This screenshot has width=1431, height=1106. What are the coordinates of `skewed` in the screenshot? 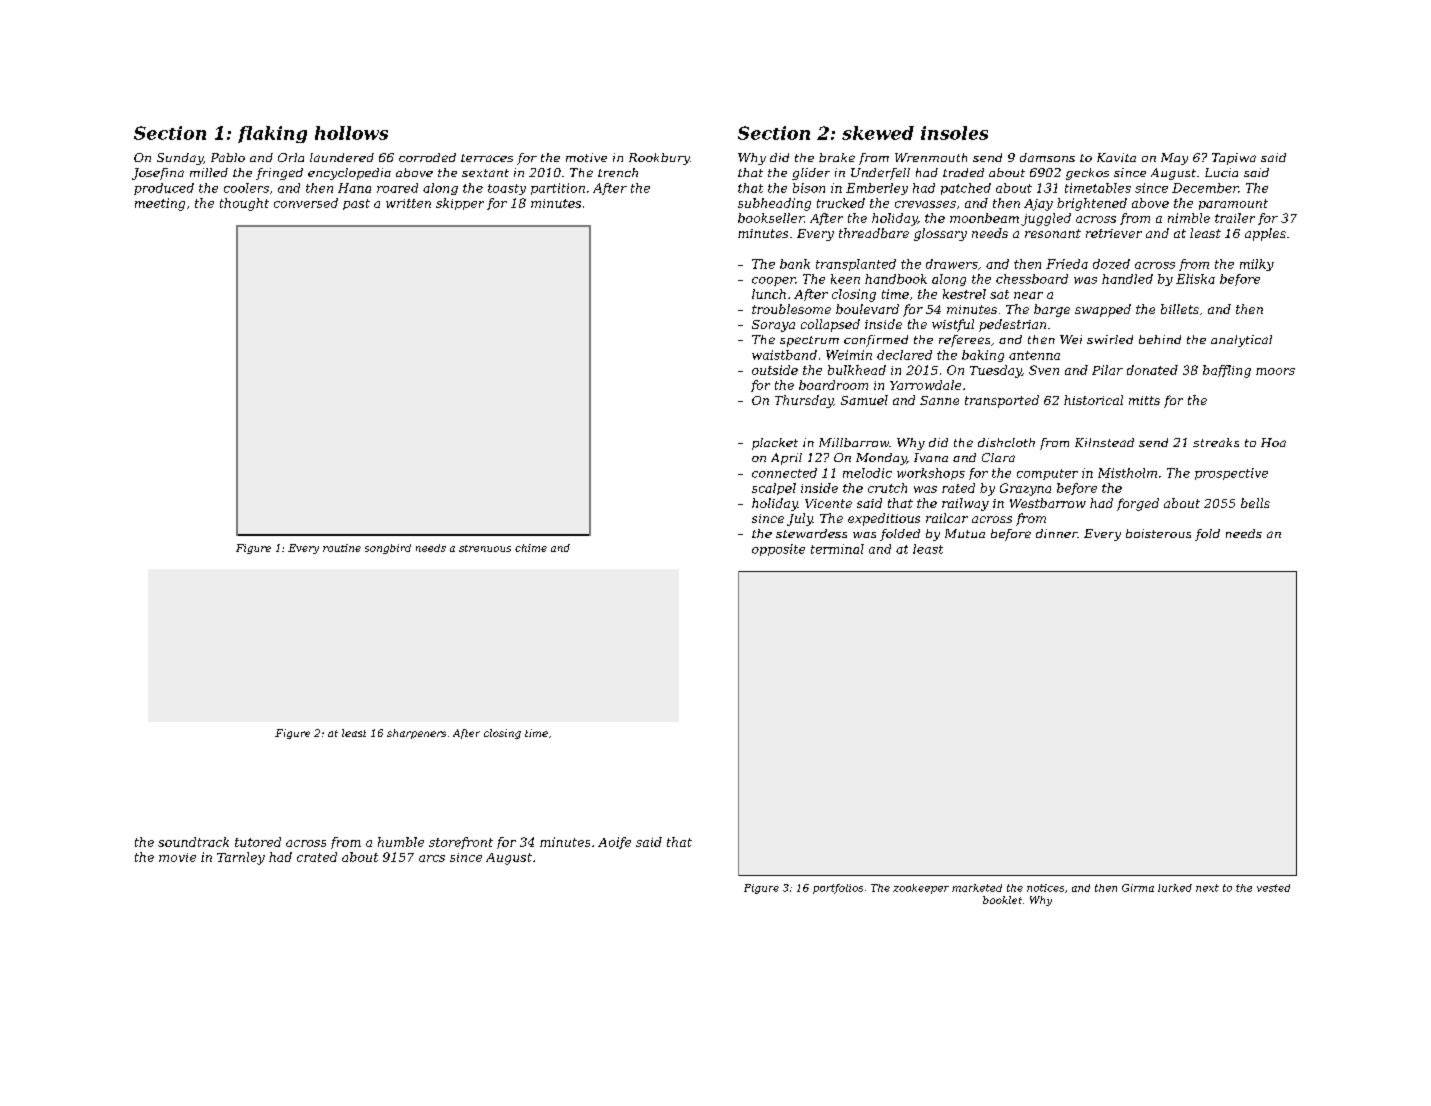 It's located at (878, 133).
